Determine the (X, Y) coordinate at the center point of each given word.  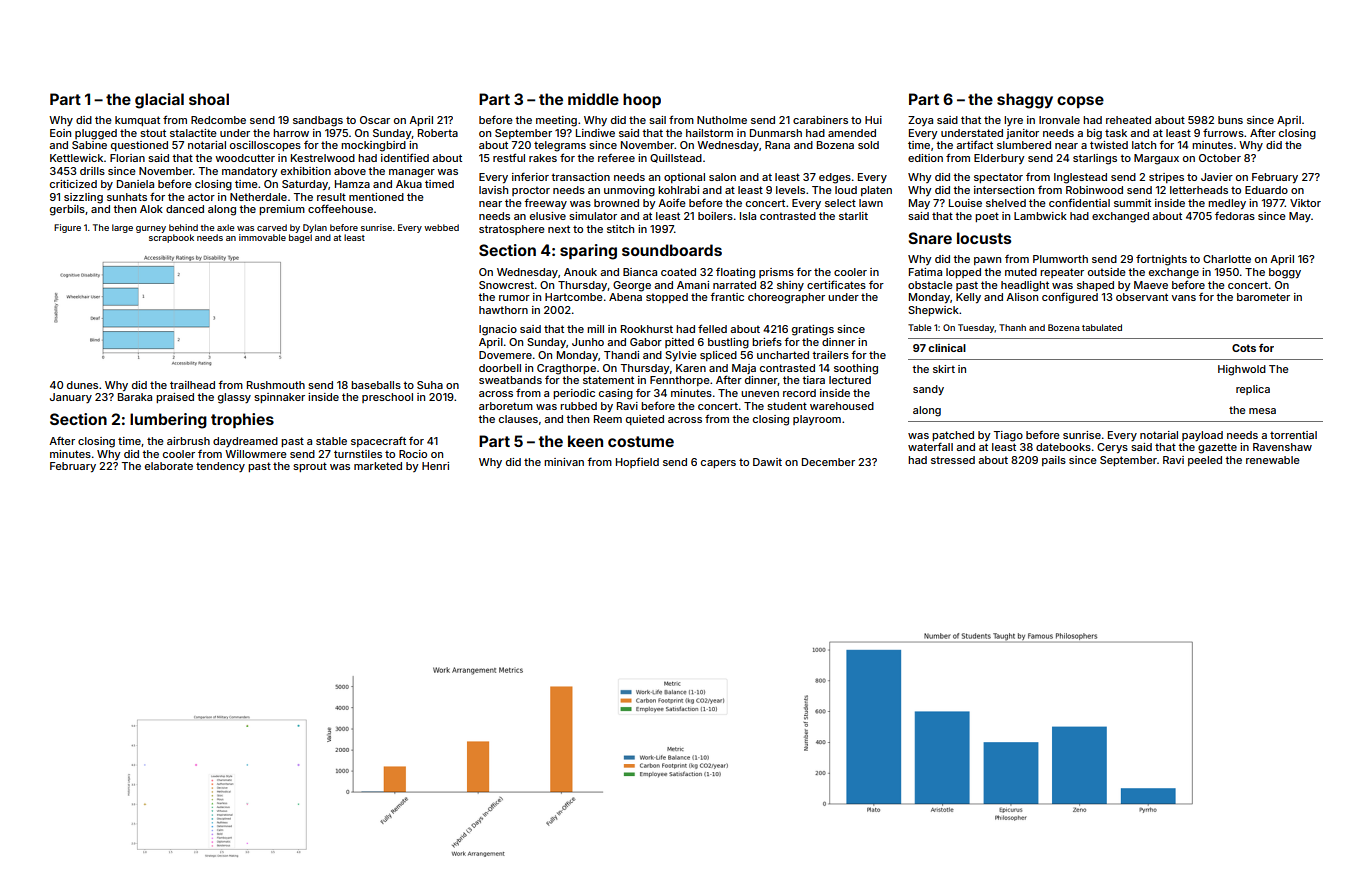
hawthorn (503, 310)
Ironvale (1059, 120)
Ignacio (498, 330)
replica (1253, 390)
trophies (242, 420)
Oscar (375, 120)
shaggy (1025, 101)
